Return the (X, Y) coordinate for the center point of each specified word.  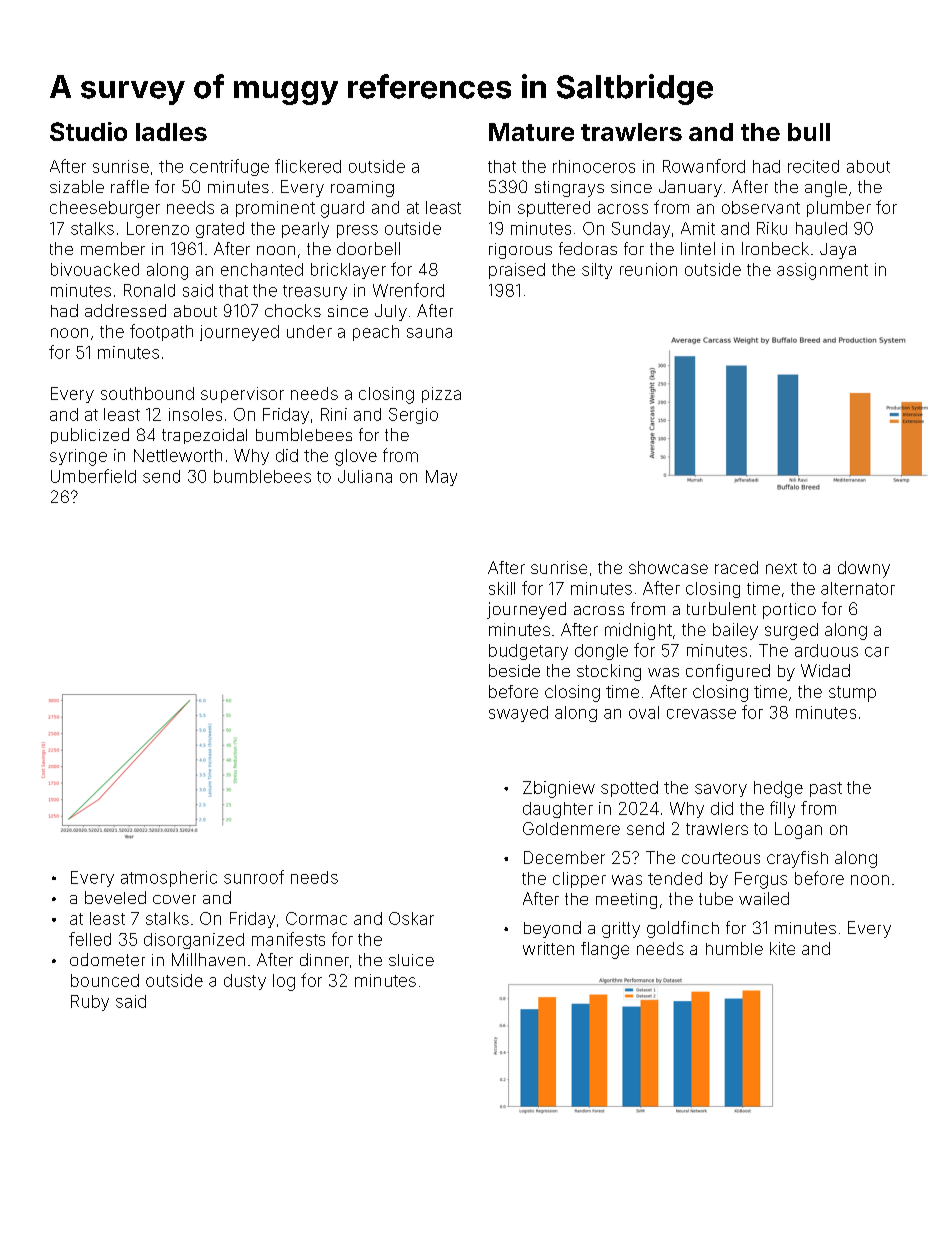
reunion (648, 269)
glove (356, 457)
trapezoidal (204, 436)
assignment (822, 271)
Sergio (413, 416)
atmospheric (169, 879)
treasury (315, 292)
